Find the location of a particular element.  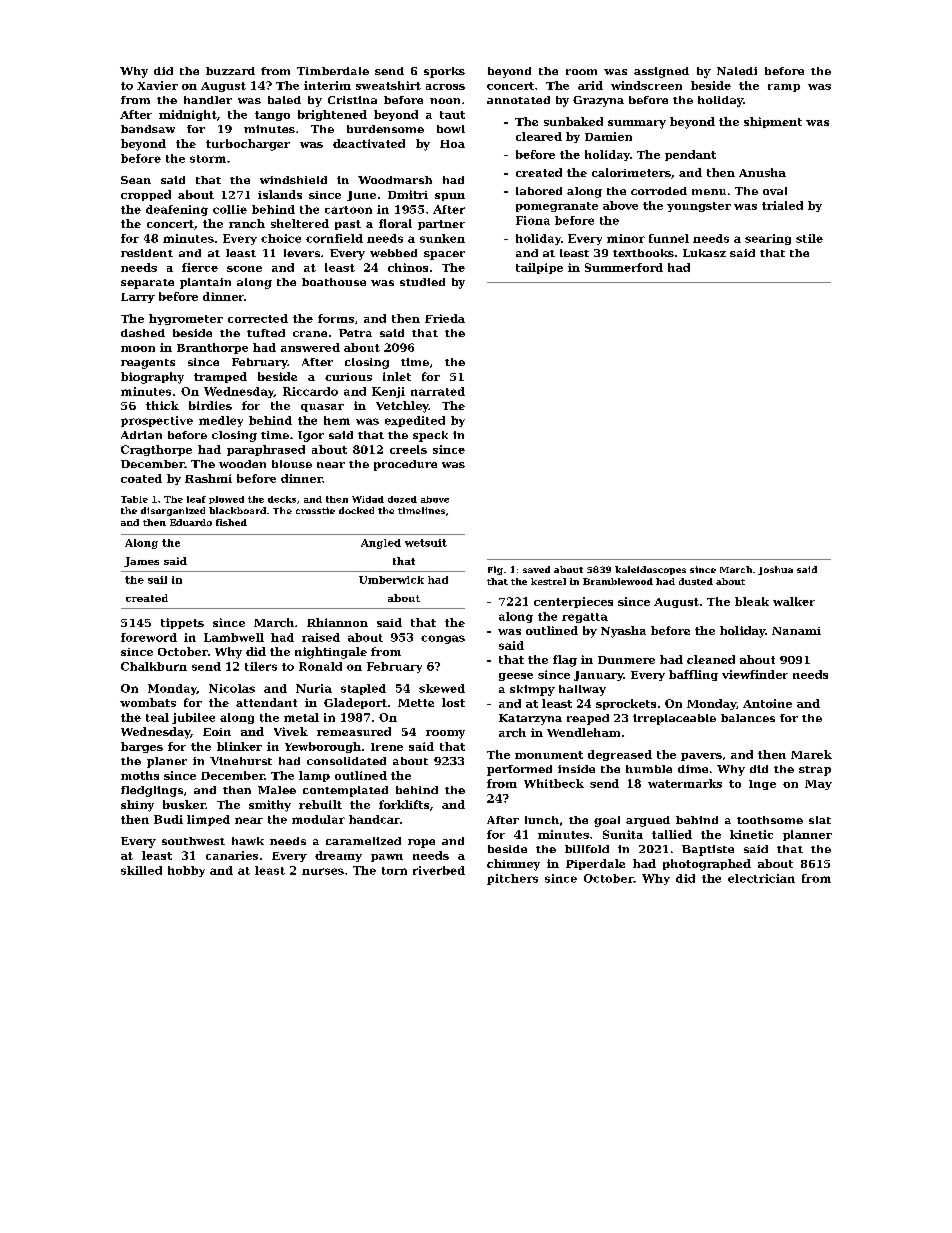

stile is located at coordinates (809, 238).
